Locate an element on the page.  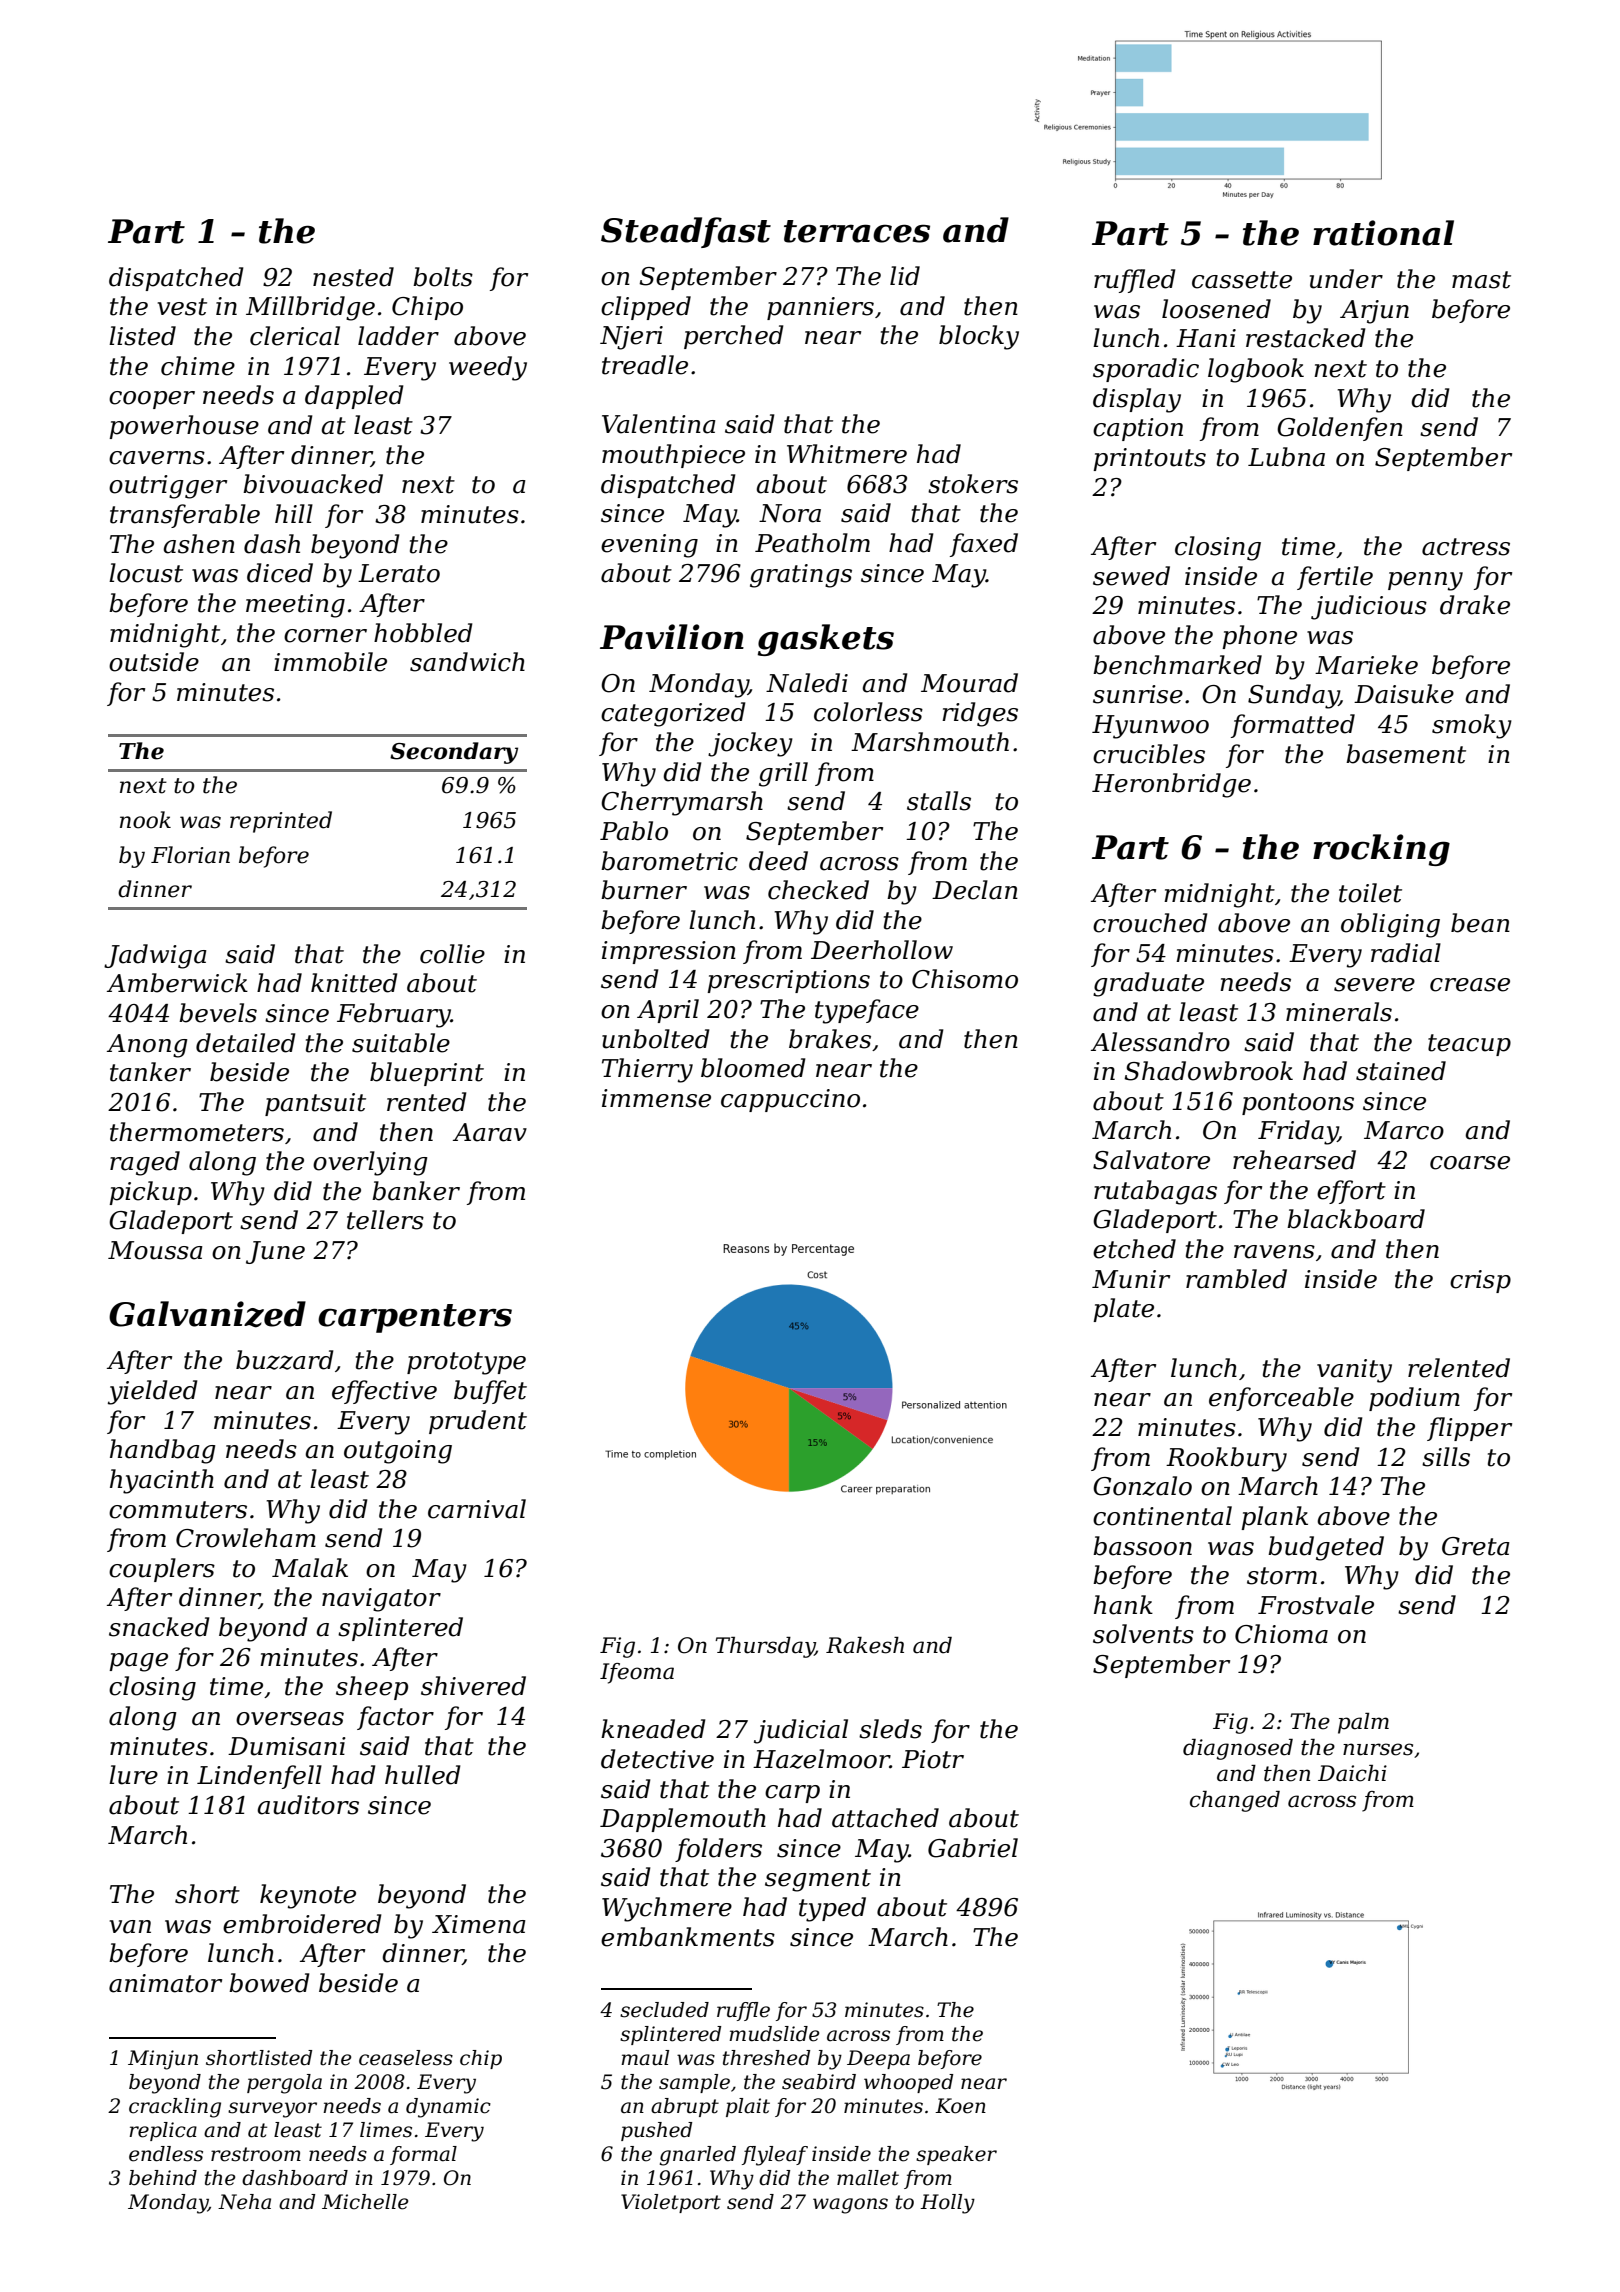
reprinted is located at coordinates (281, 822).
